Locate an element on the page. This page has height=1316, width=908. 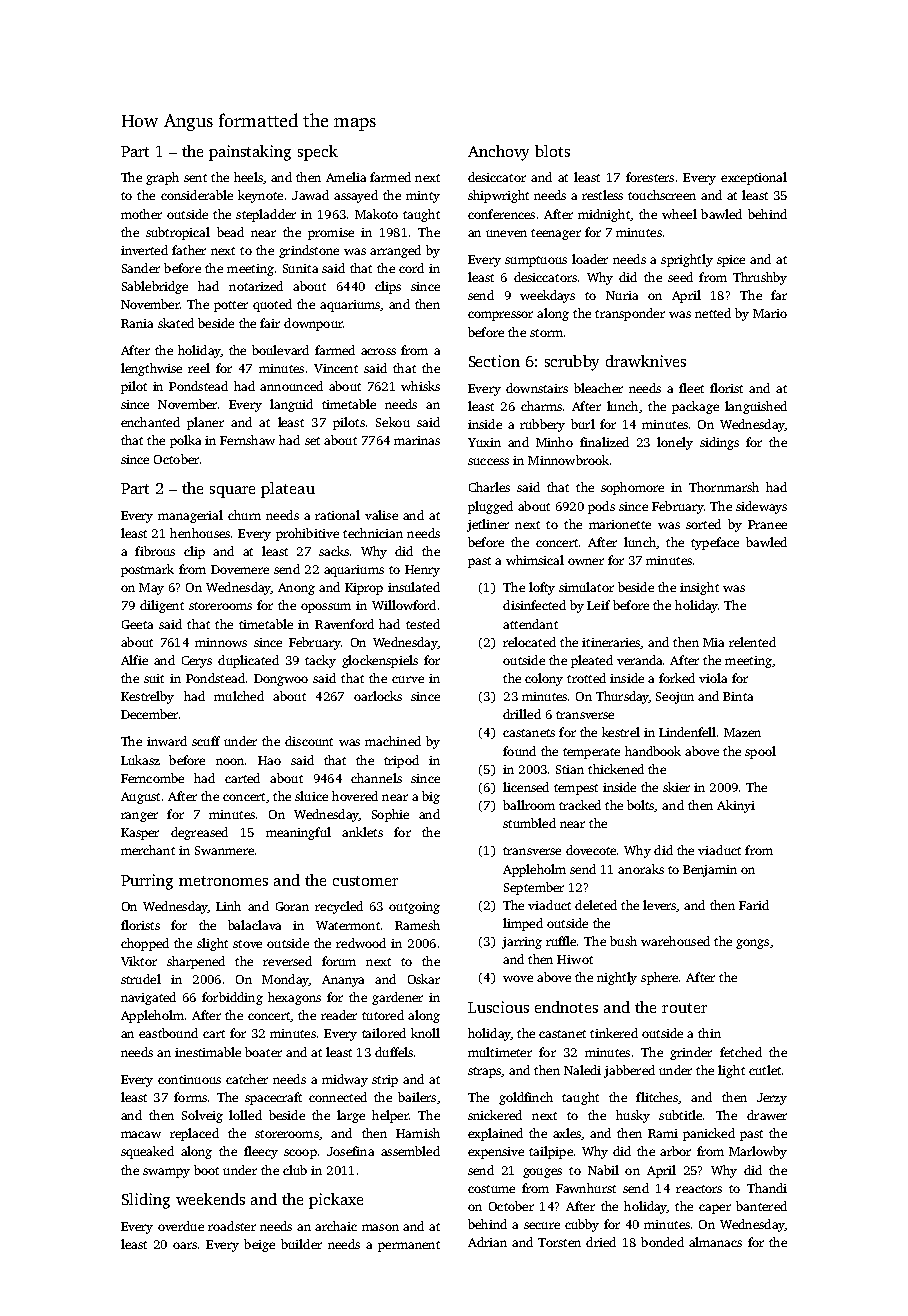
blots is located at coordinates (552, 151).
